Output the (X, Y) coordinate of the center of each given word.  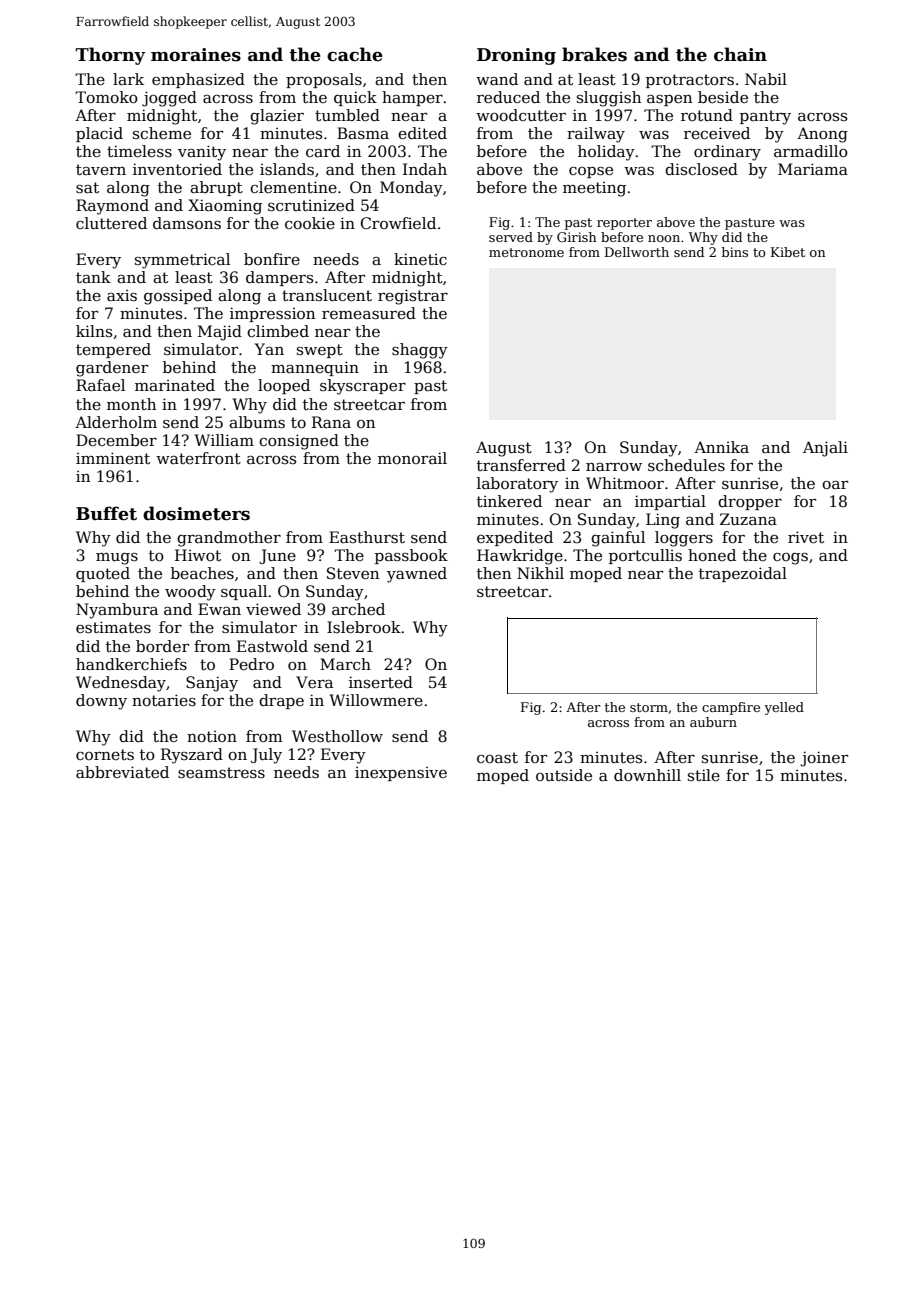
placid (99, 134)
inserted (381, 682)
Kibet (788, 252)
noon (664, 238)
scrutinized (311, 205)
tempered (113, 350)
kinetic (420, 259)
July (266, 756)
